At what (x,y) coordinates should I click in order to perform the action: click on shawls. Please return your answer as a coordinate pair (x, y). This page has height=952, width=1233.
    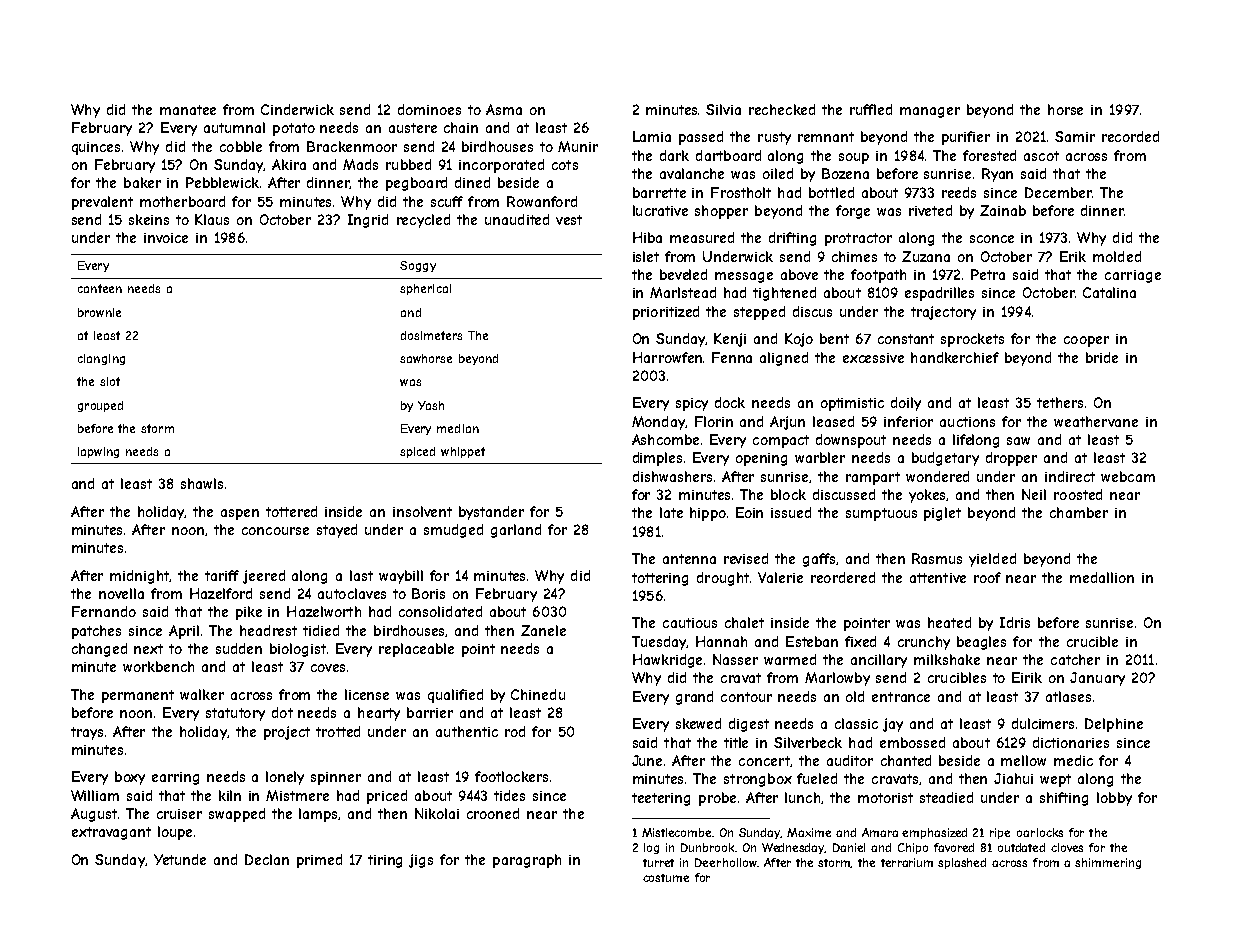
    Looking at the image, I should click on (202, 483).
